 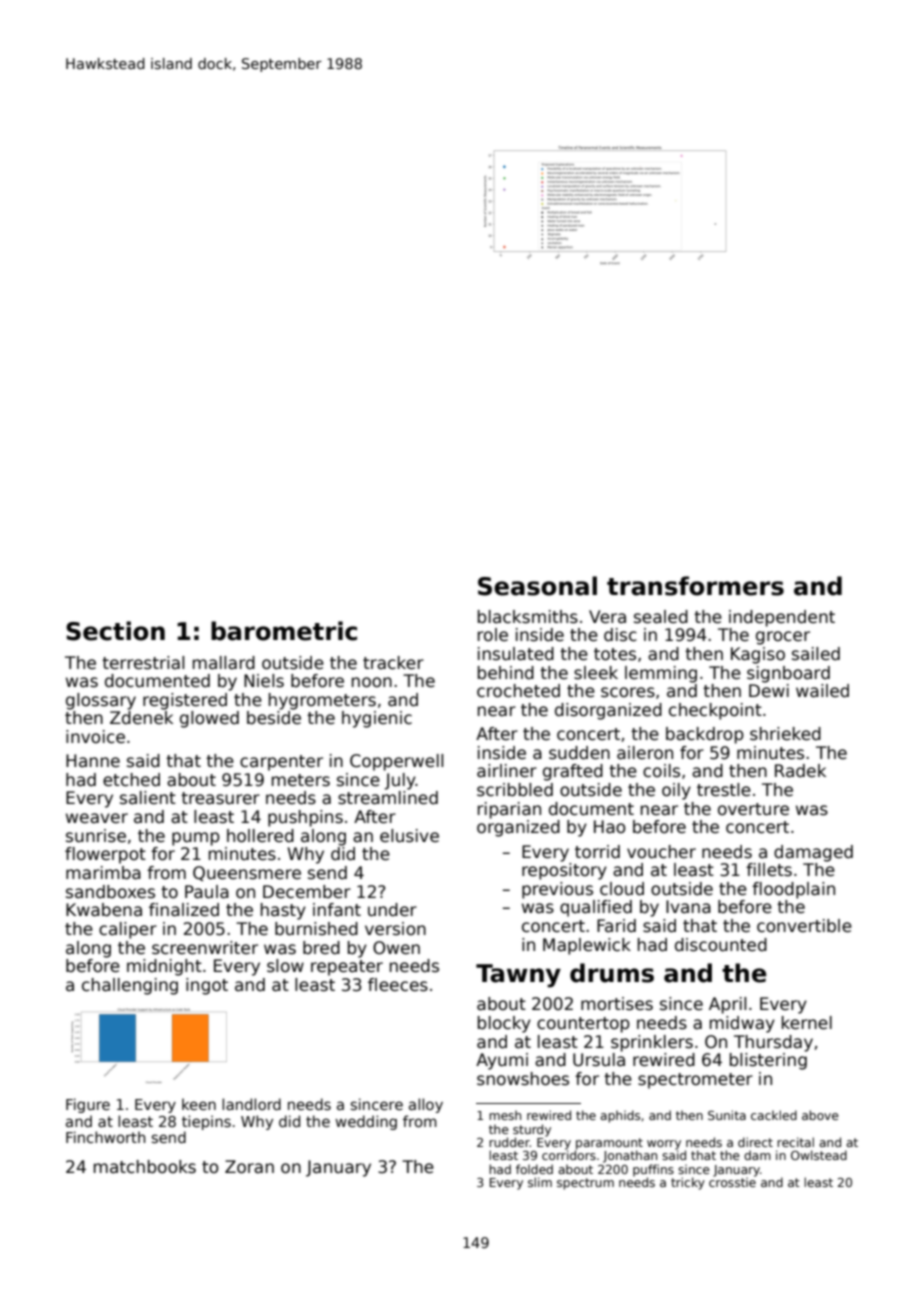 I want to click on damaged, so click(x=813, y=853).
